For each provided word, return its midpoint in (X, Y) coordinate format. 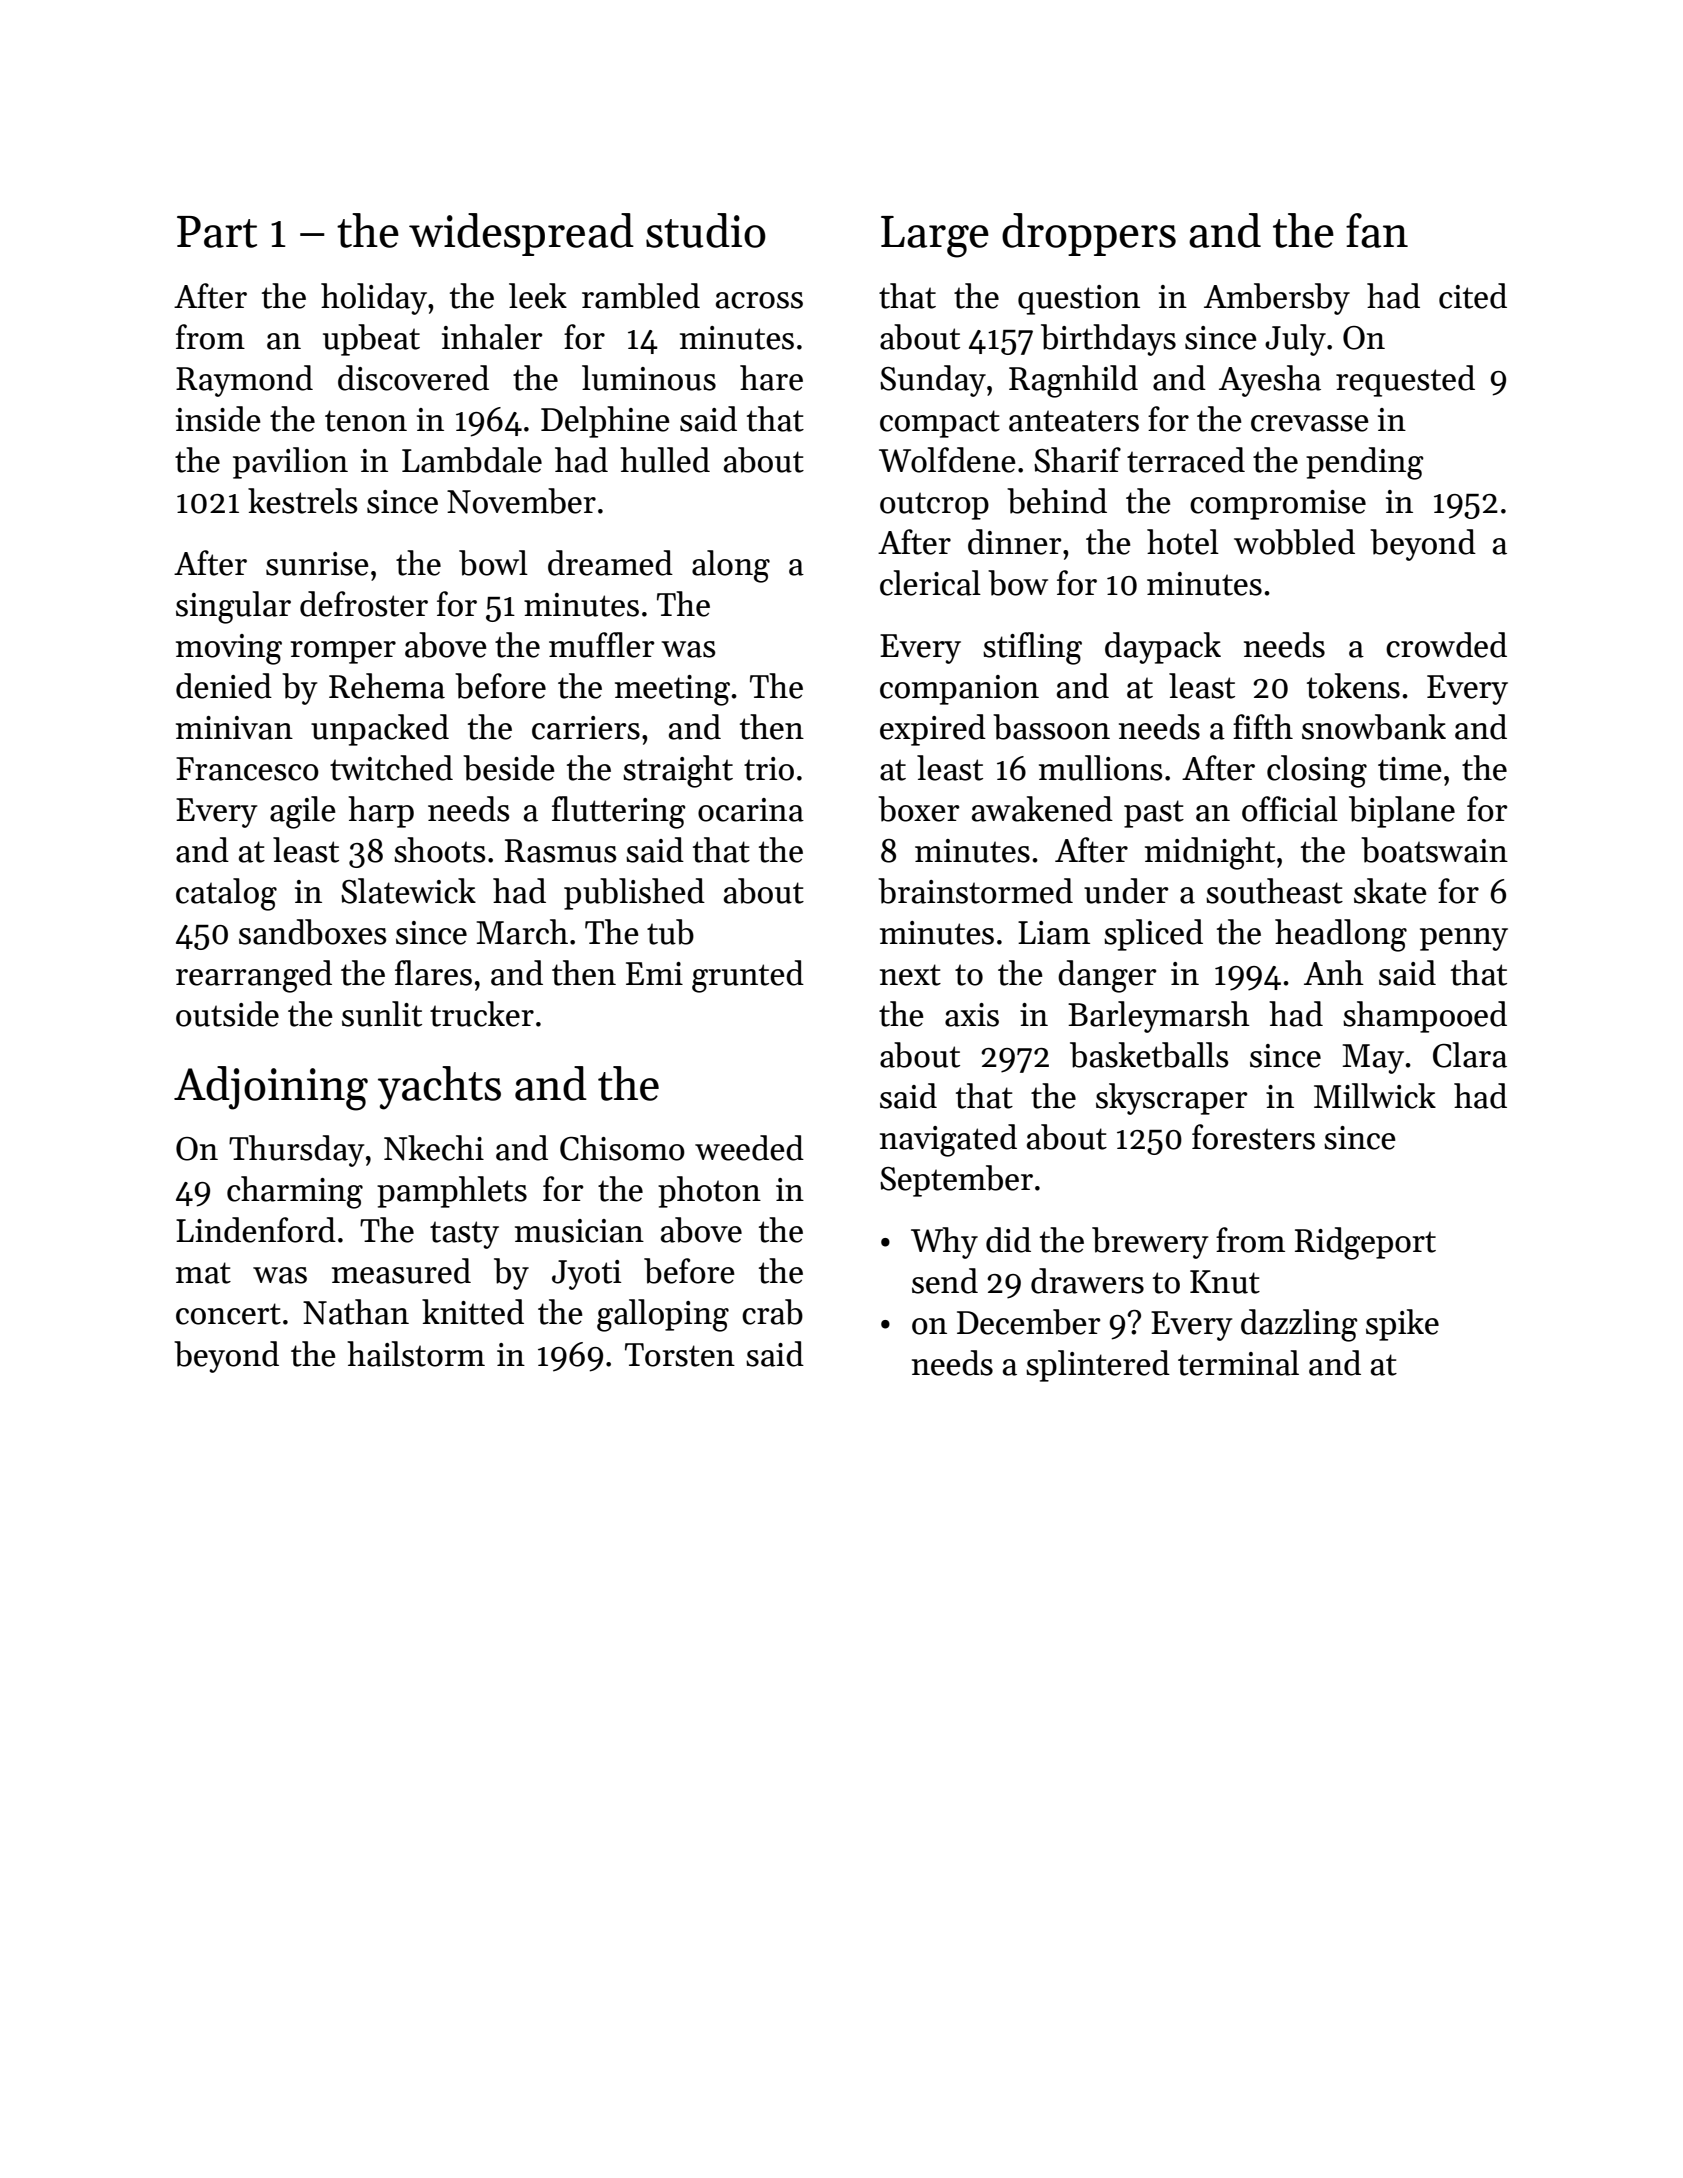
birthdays (1108, 340)
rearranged (254, 976)
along (731, 566)
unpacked (380, 730)
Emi (654, 973)
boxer (919, 809)
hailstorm (416, 1354)
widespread (521, 234)
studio (706, 230)
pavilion (290, 463)
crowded (1446, 645)
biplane (1402, 812)
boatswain (1434, 850)
